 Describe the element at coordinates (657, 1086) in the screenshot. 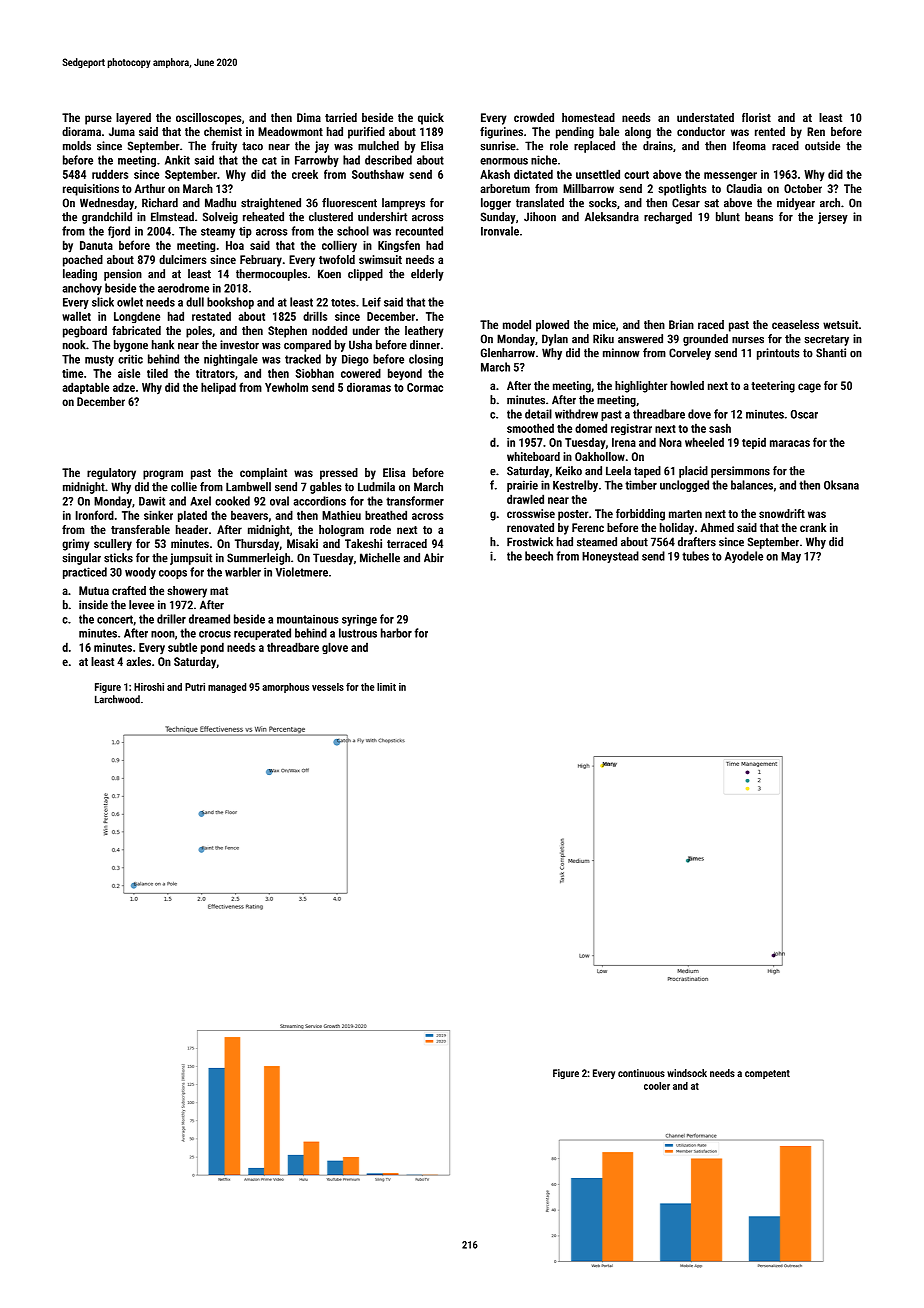

I see `cooler` at that location.
